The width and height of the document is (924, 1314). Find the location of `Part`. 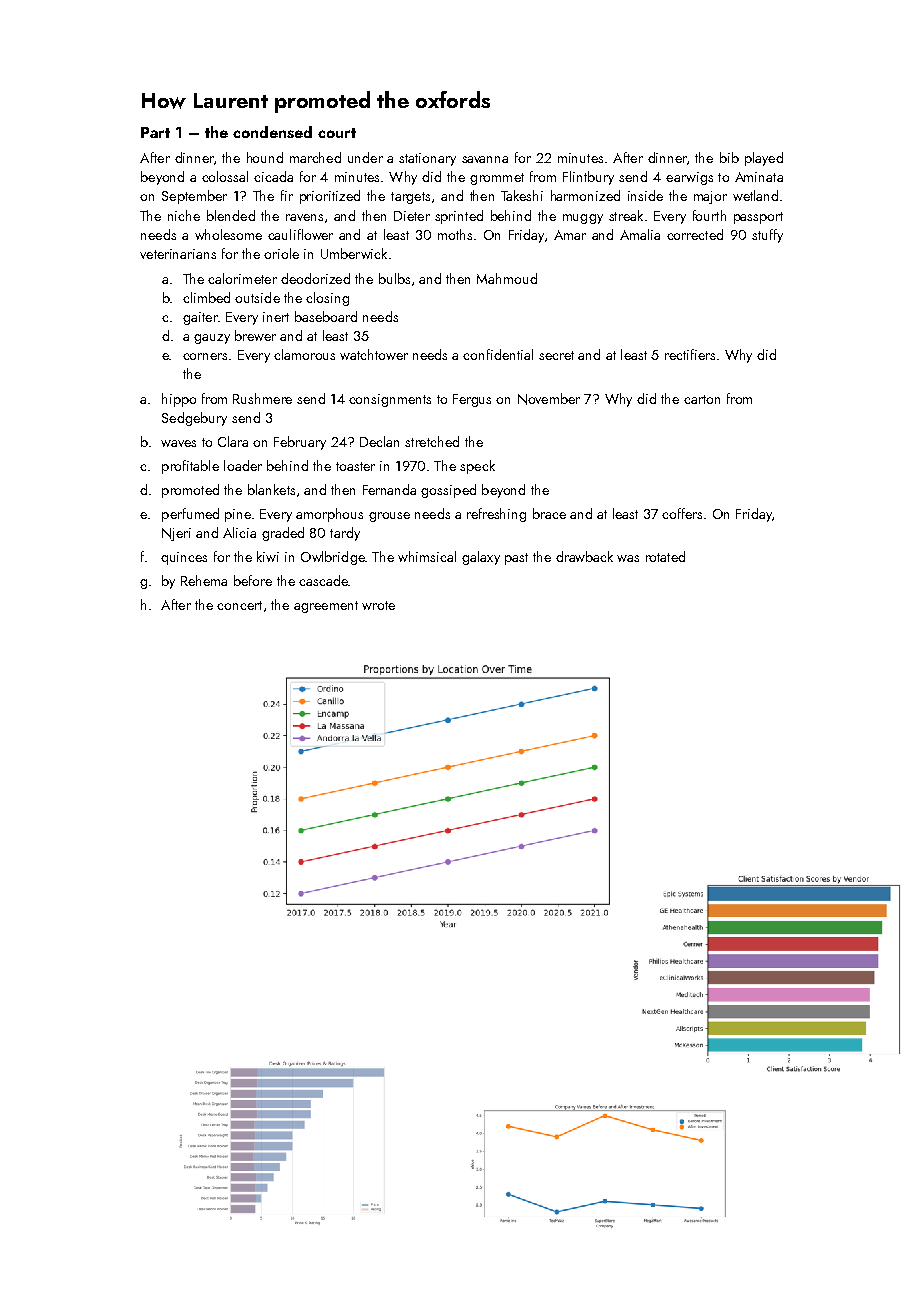

Part is located at coordinates (155, 132).
